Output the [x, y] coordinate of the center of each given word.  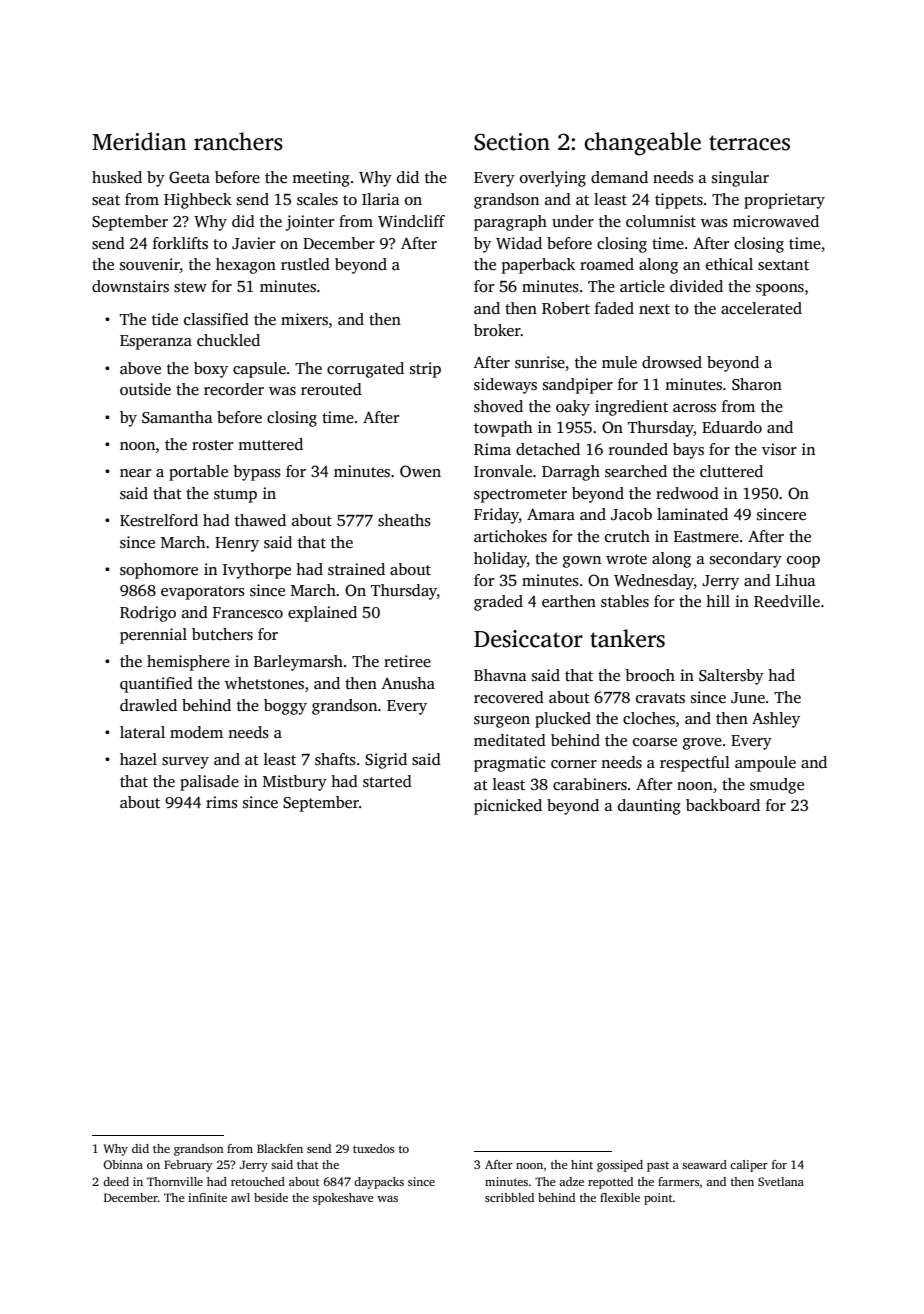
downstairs [130, 286]
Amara [551, 514]
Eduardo [732, 427]
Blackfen [280, 1148]
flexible [620, 1197]
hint [582, 1164]
